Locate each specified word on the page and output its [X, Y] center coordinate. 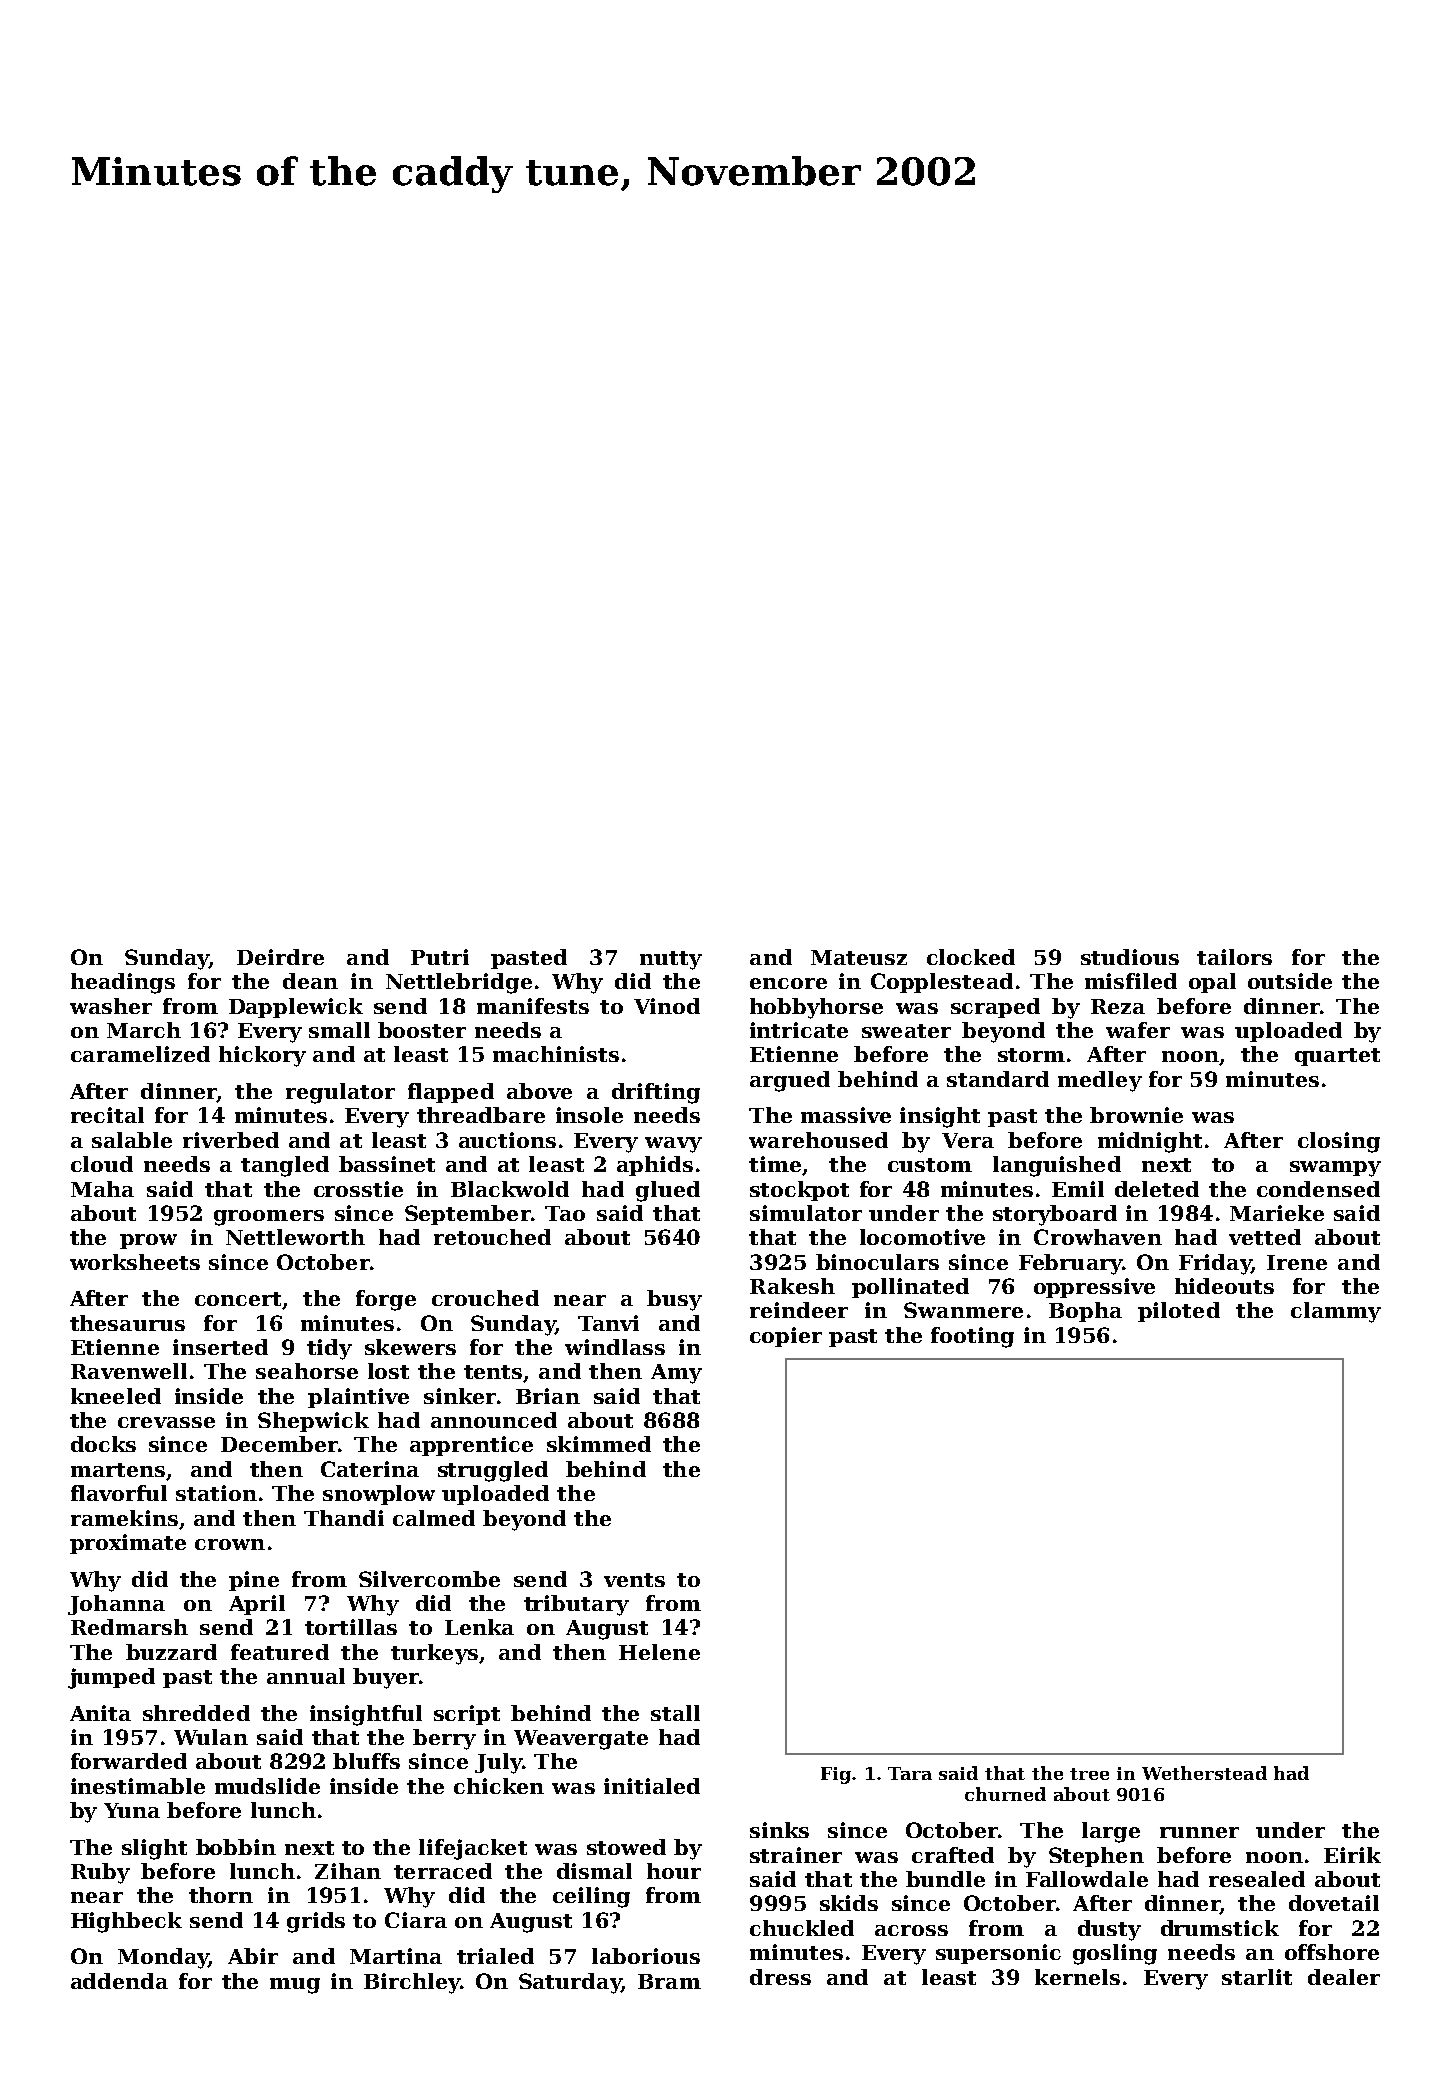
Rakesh [792, 1286]
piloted [1179, 1312]
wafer [1138, 1030]
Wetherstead [1204, 1773]
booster [422, 1030]
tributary [576, 1605]
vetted [1265, 1237]
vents [634, 1580]
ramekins [124, 1518]
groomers [269, 1218]
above [539, 1091]
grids [316, 1922]
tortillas [351, 1627]
